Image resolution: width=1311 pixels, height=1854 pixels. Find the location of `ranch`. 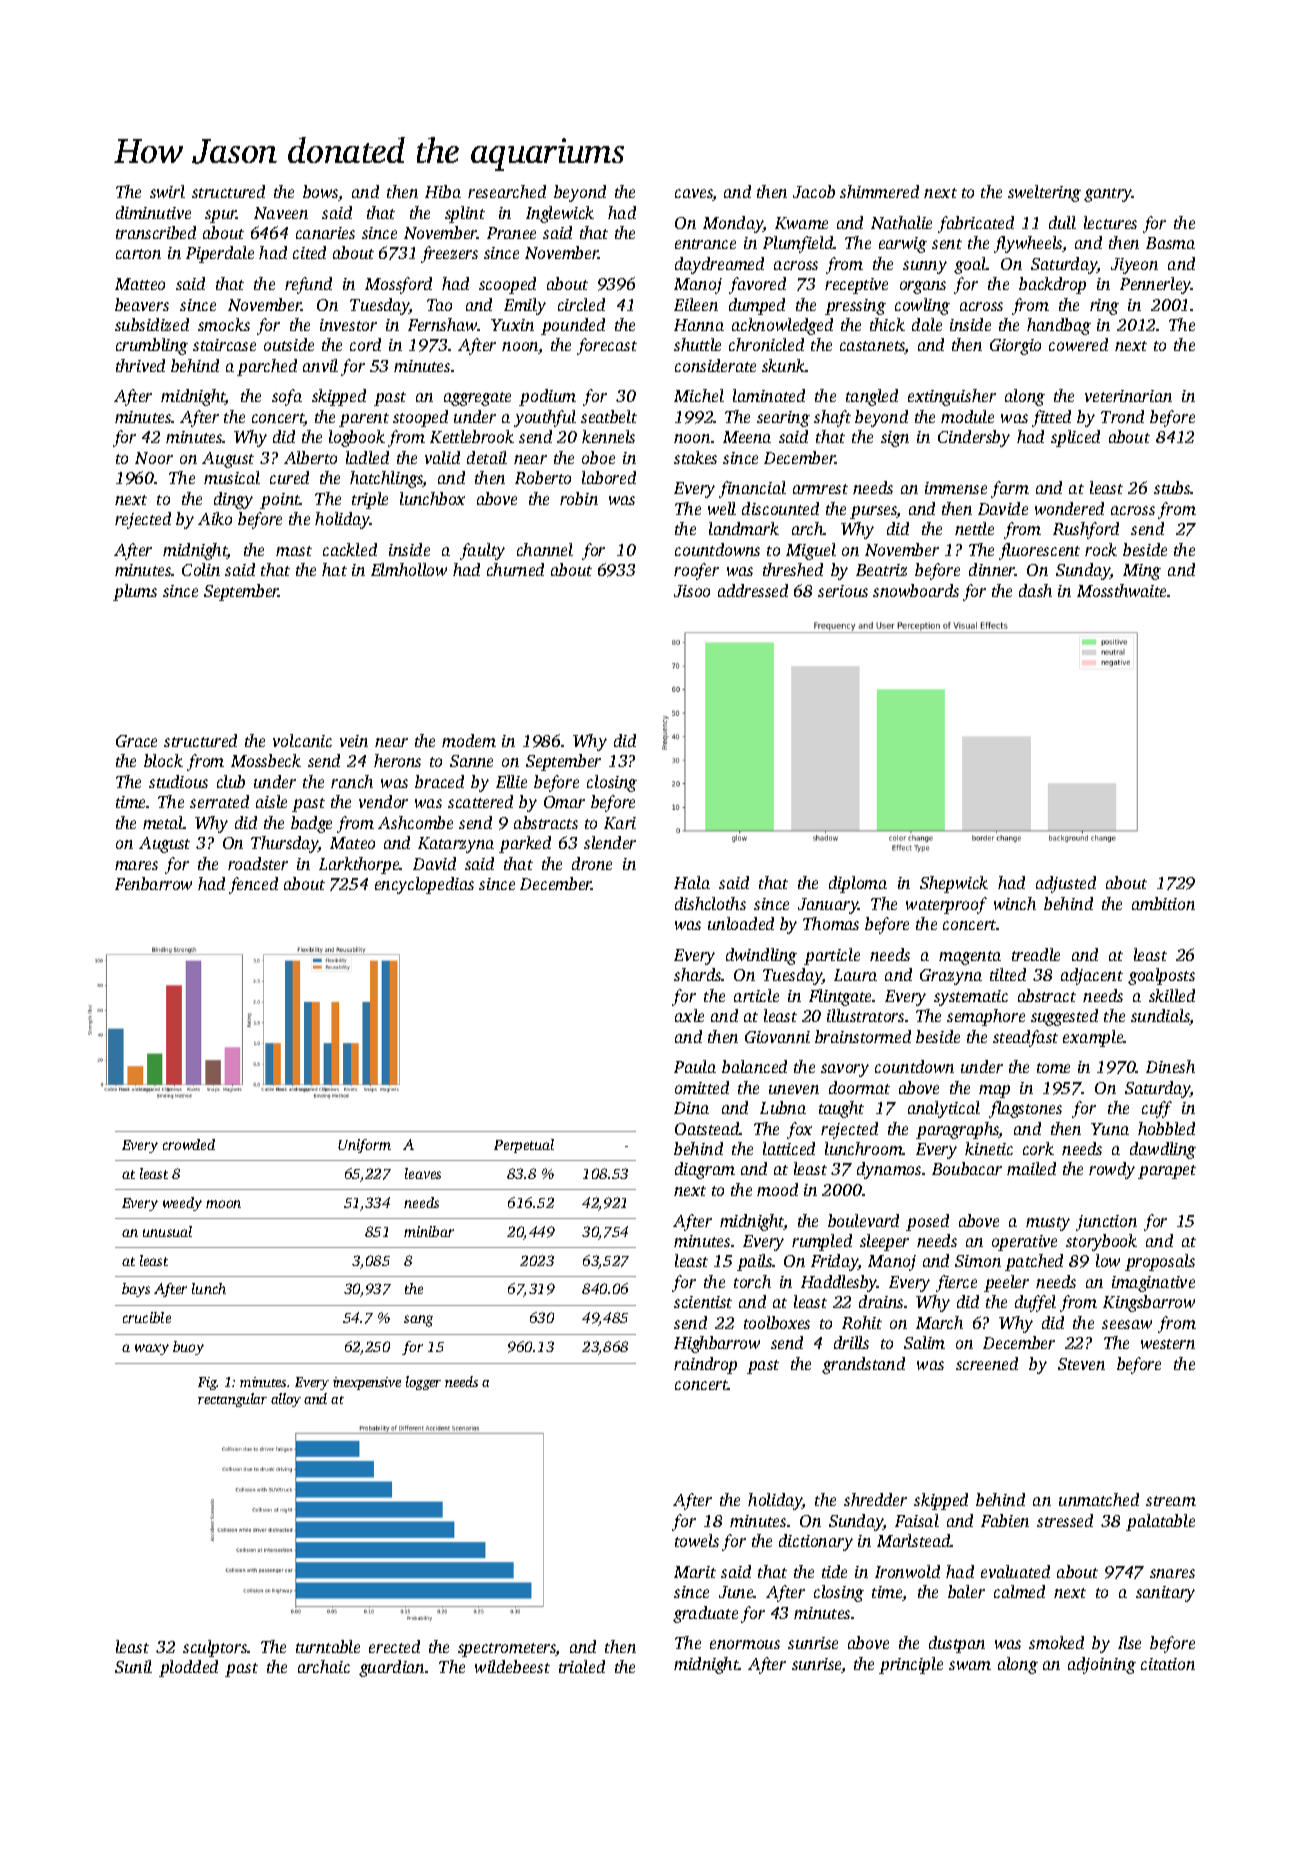

ranch is located at coordinates (352, 781).
